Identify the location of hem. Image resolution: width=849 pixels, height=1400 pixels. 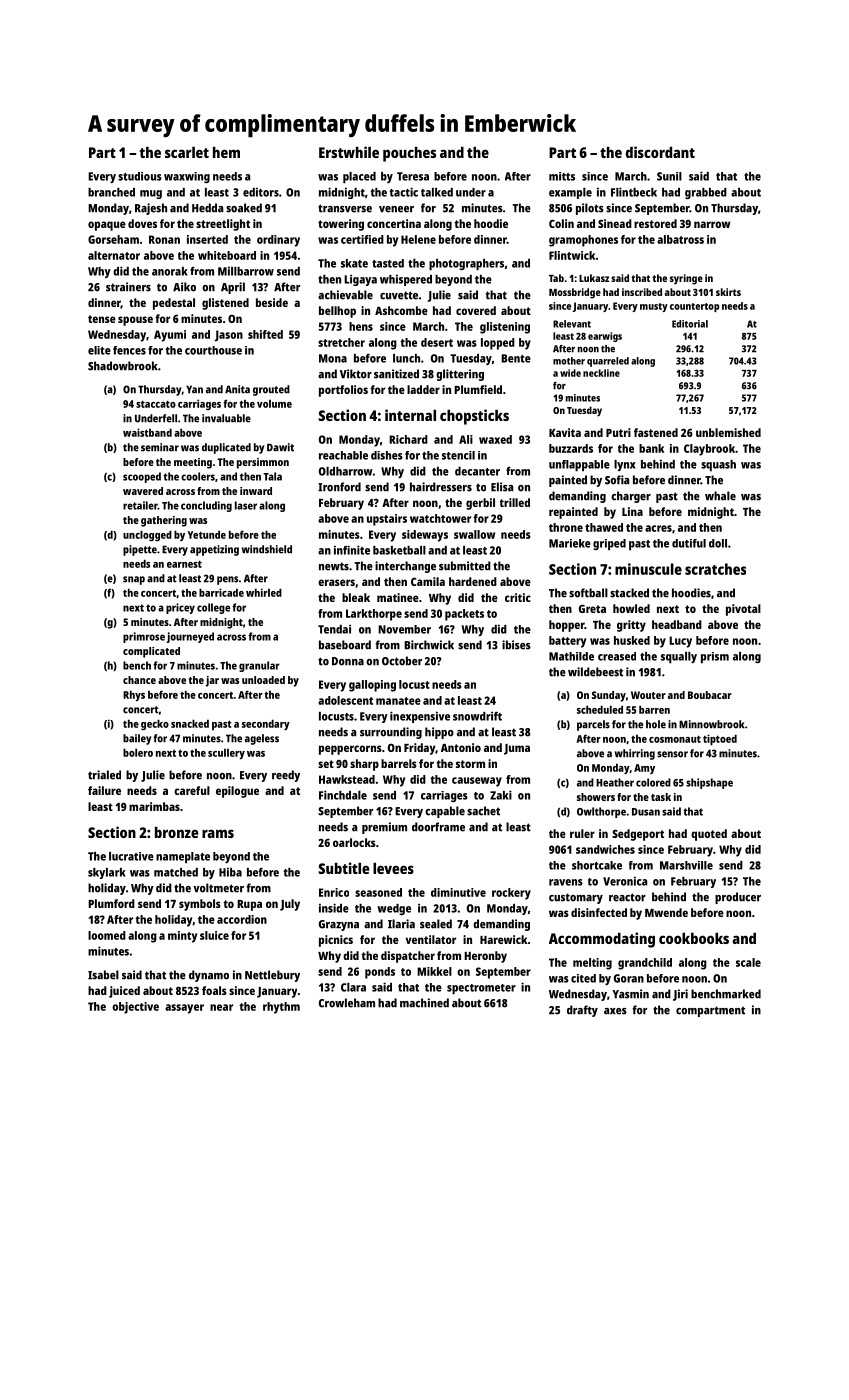
(226, 152).
